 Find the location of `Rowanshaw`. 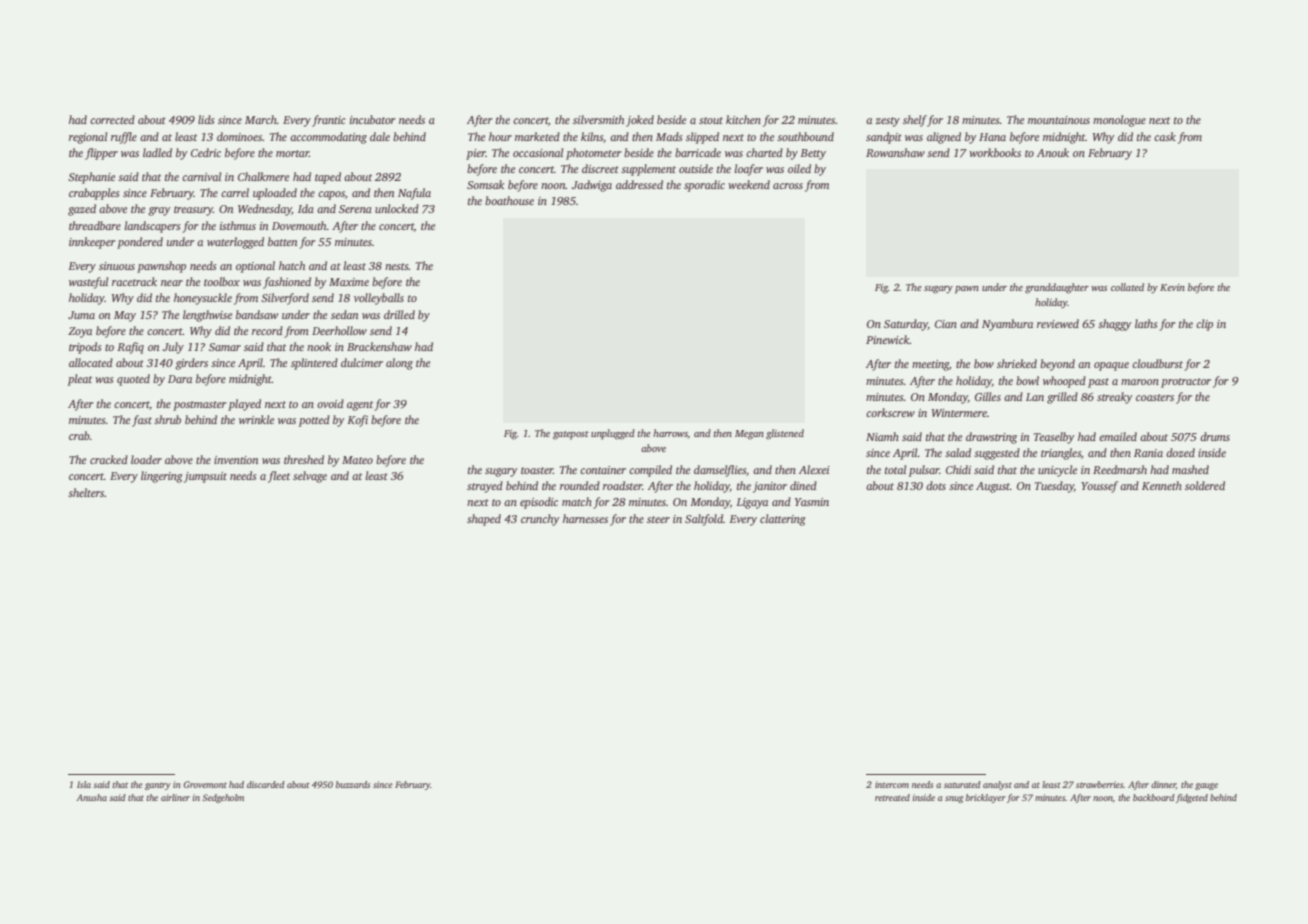

Rowanshaw is located at coordinates (895, 152).
